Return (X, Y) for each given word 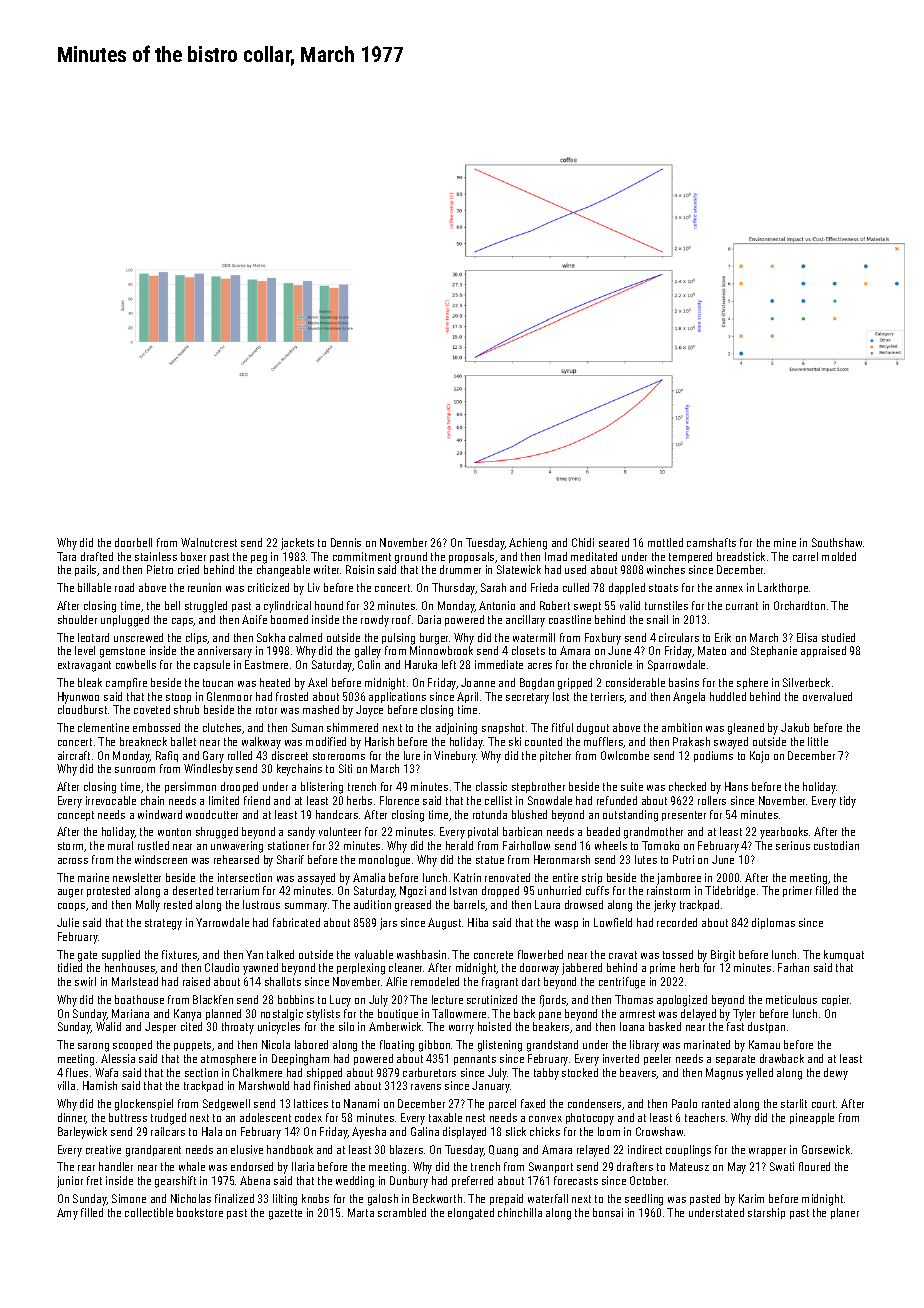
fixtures (180, 955)
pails (85, 570)
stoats (663, 588)
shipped (324, 1073)
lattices (311, 1103)
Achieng (528, 544)
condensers (594, 1103)
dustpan (766, 1027)
